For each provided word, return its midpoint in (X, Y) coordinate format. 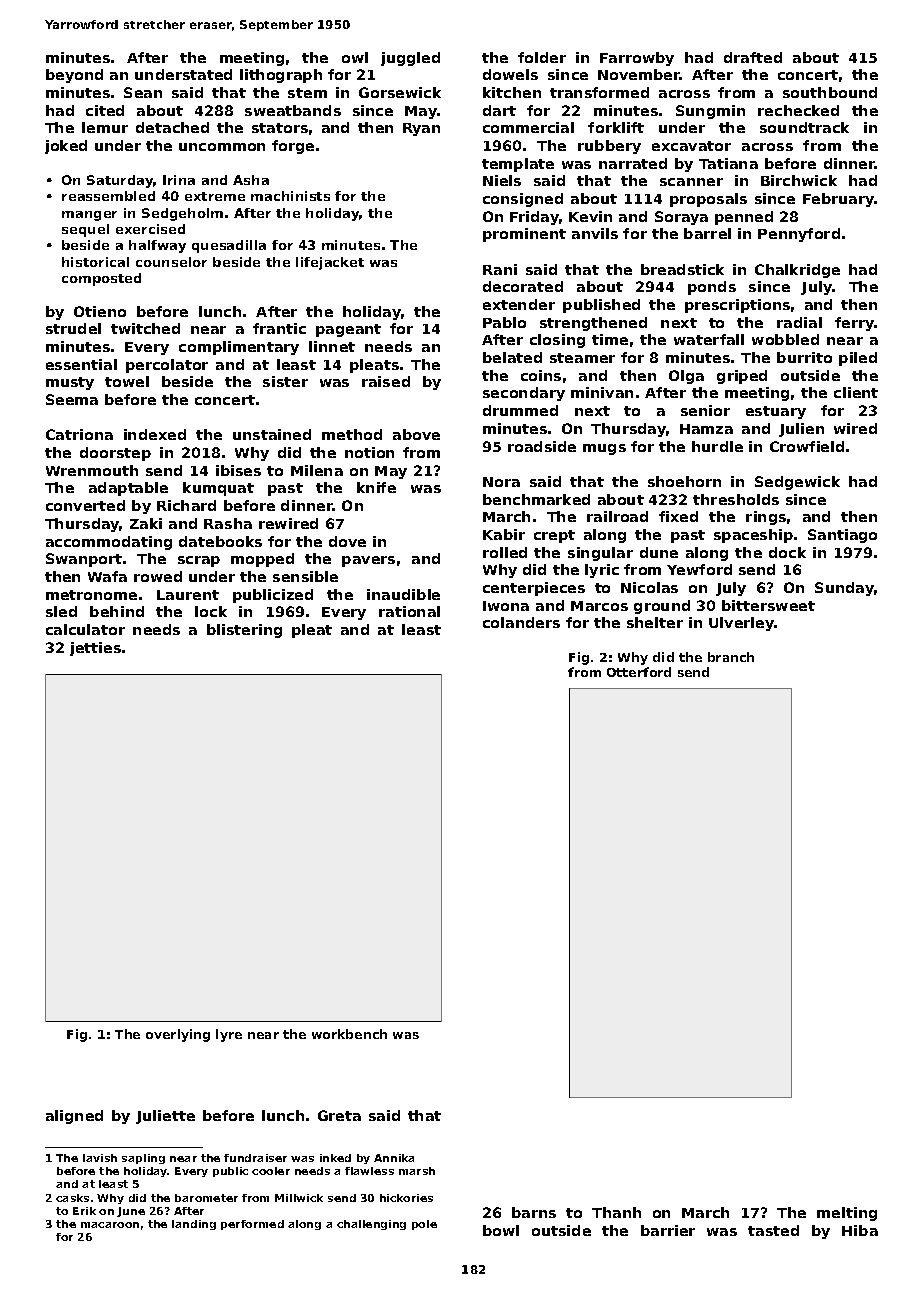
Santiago (842, 536)
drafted (753, 57)
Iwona (506, 606)
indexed (155, 434)
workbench (349, 1034)
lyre (229, 1035)
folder (542, 57)
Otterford (639, 672)
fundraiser (255, 1158)
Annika (394, 1158)
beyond (74, 76)
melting (847, 1214)
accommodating (109, 543)
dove (347, 541)
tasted (773, 1230)
